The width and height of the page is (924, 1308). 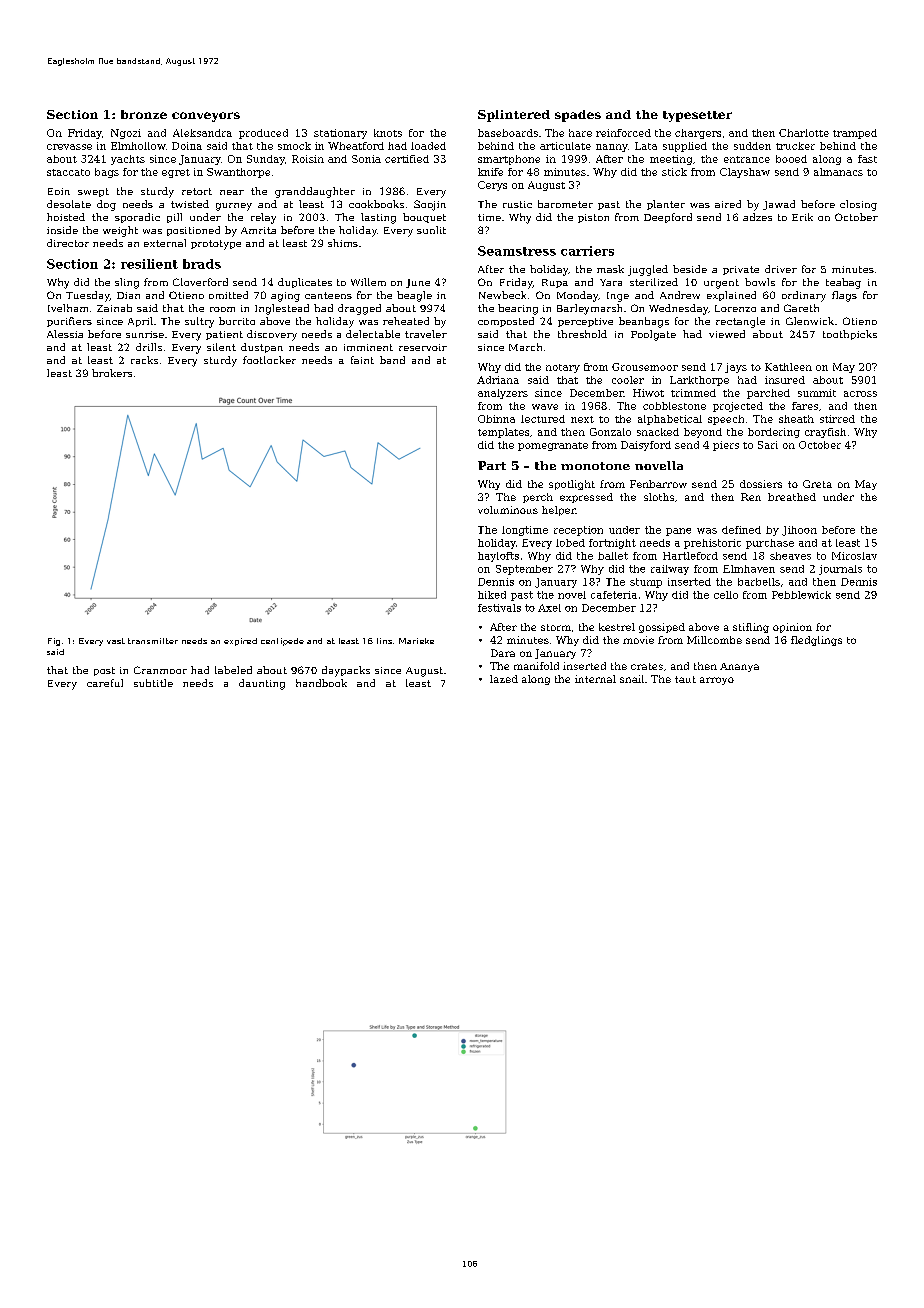 What do you see at coordinates (698, 134) in the page?
I see `chargers` at bounding box center [698, 134].
